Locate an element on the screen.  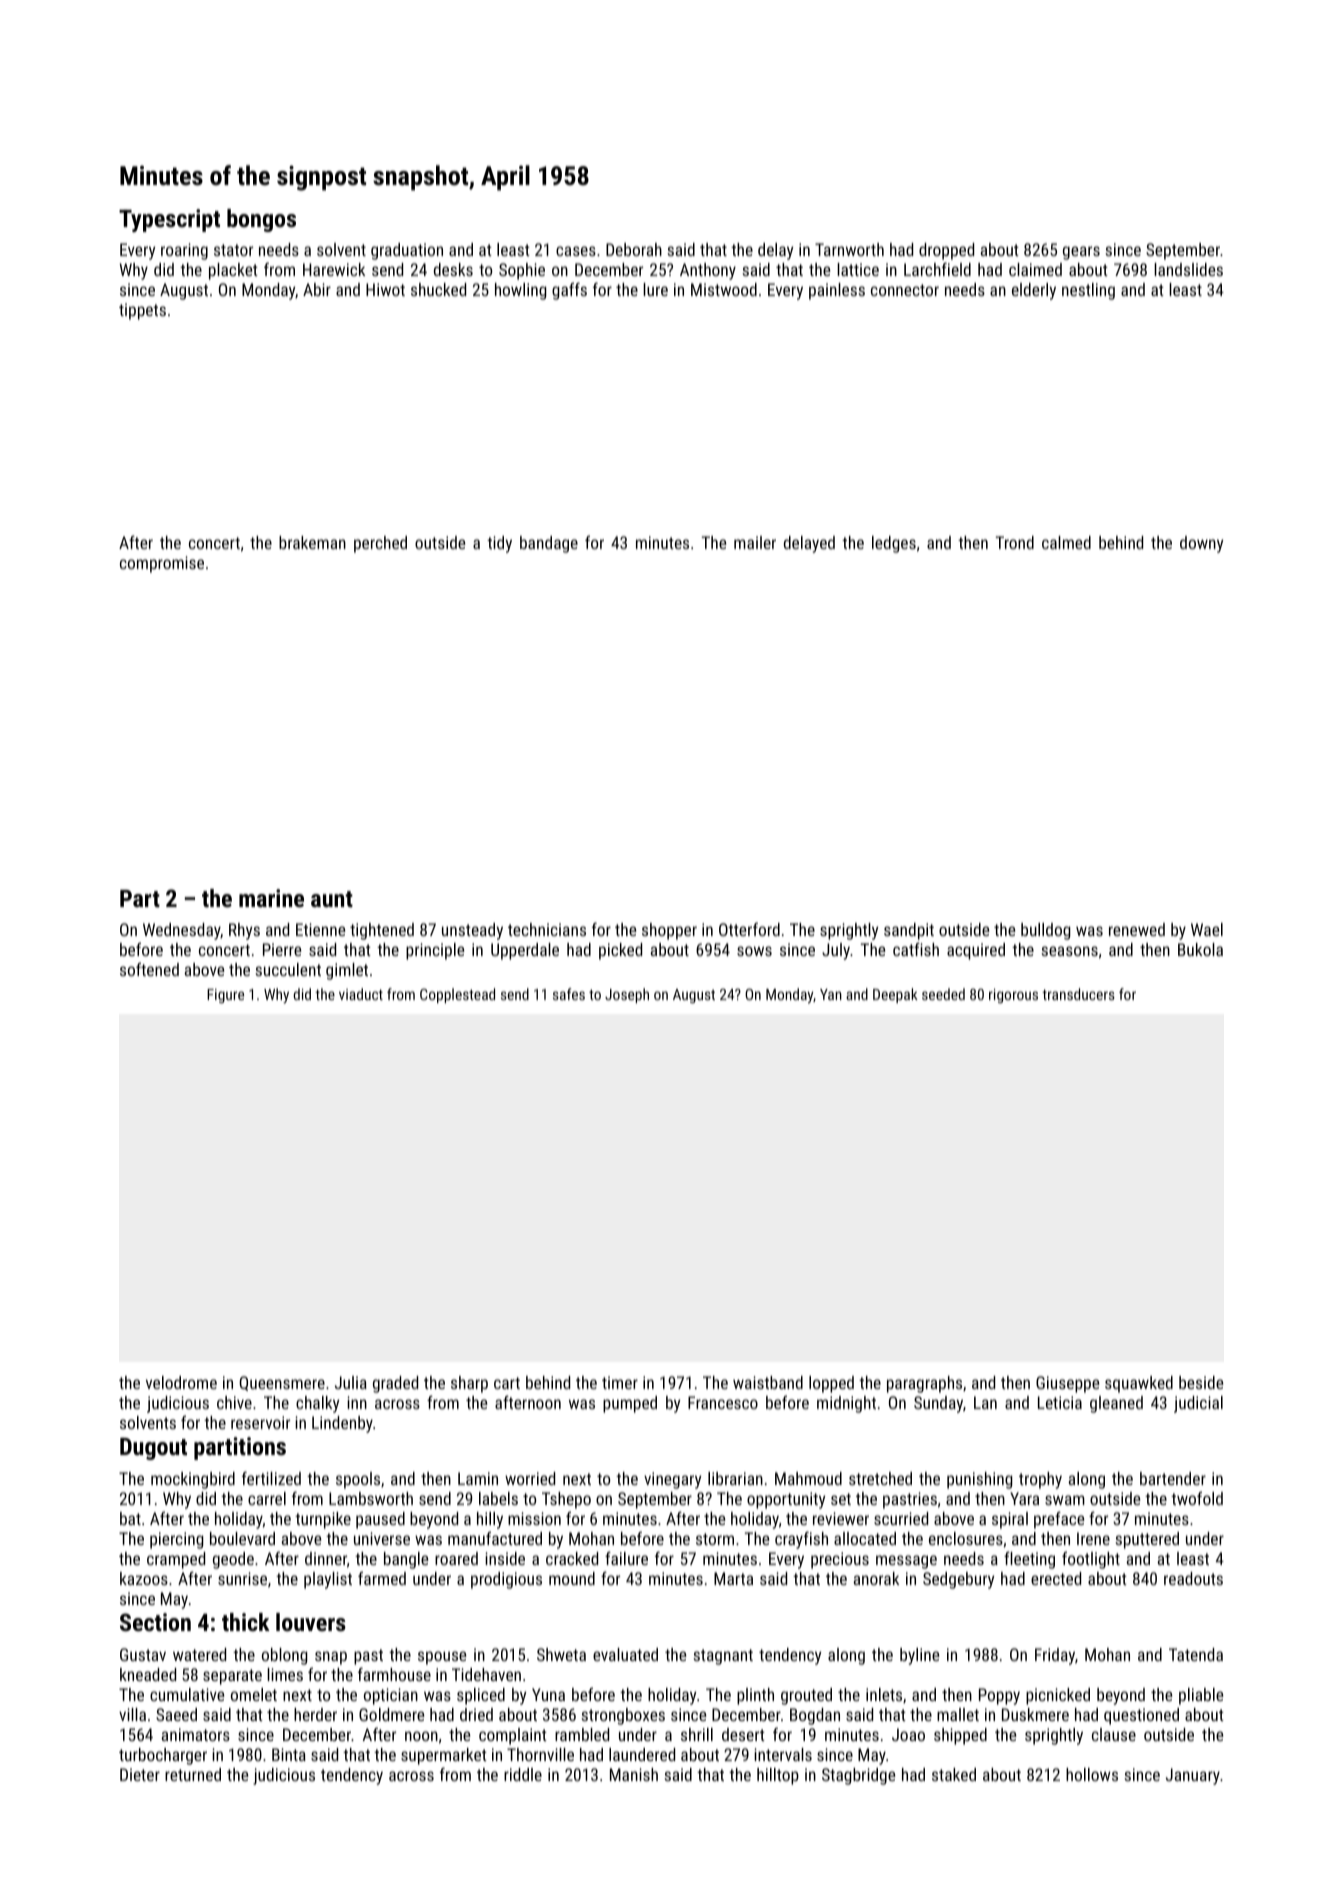
thick is located at coordinates (246, 1622).
